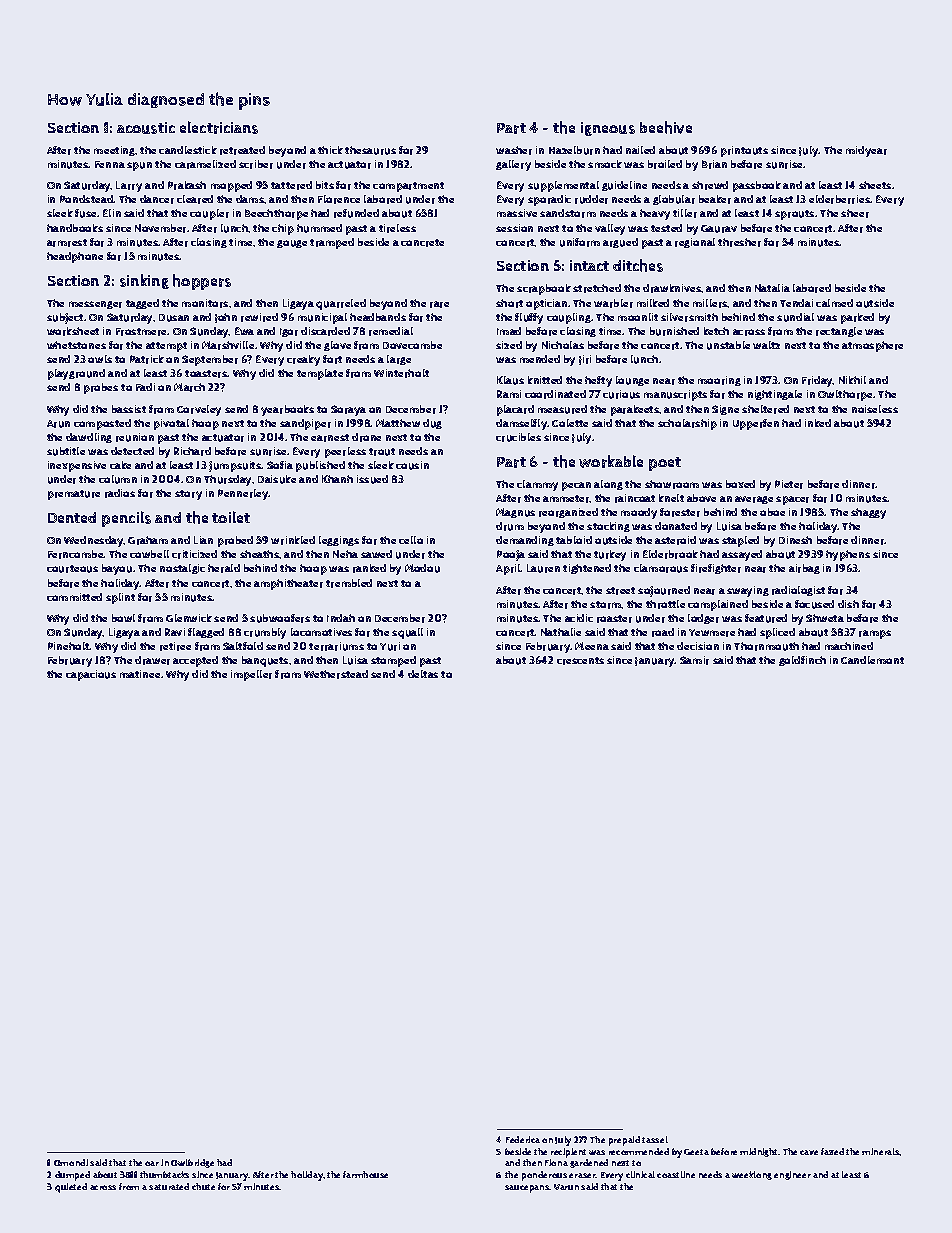 The width and height of the page is (952, 1233). I want to click on engineer, so click(792, 1175).
